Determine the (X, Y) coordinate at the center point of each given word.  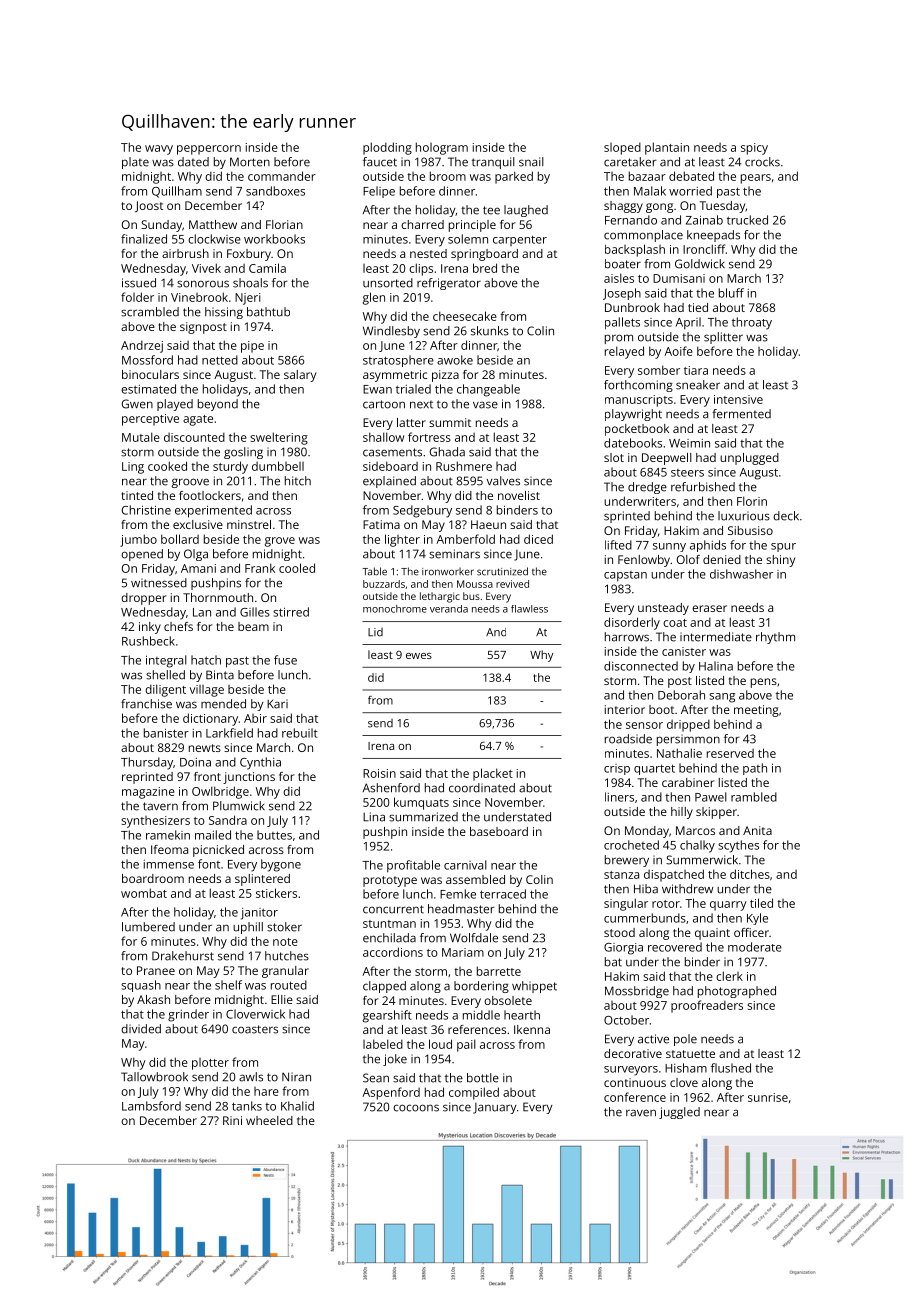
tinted (137, 495)
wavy (159, 150)
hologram (442, 148)
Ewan (377, 389)
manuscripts (639, 401)
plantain (667, 148)
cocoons (416, 1108)
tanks (247, 1106)
